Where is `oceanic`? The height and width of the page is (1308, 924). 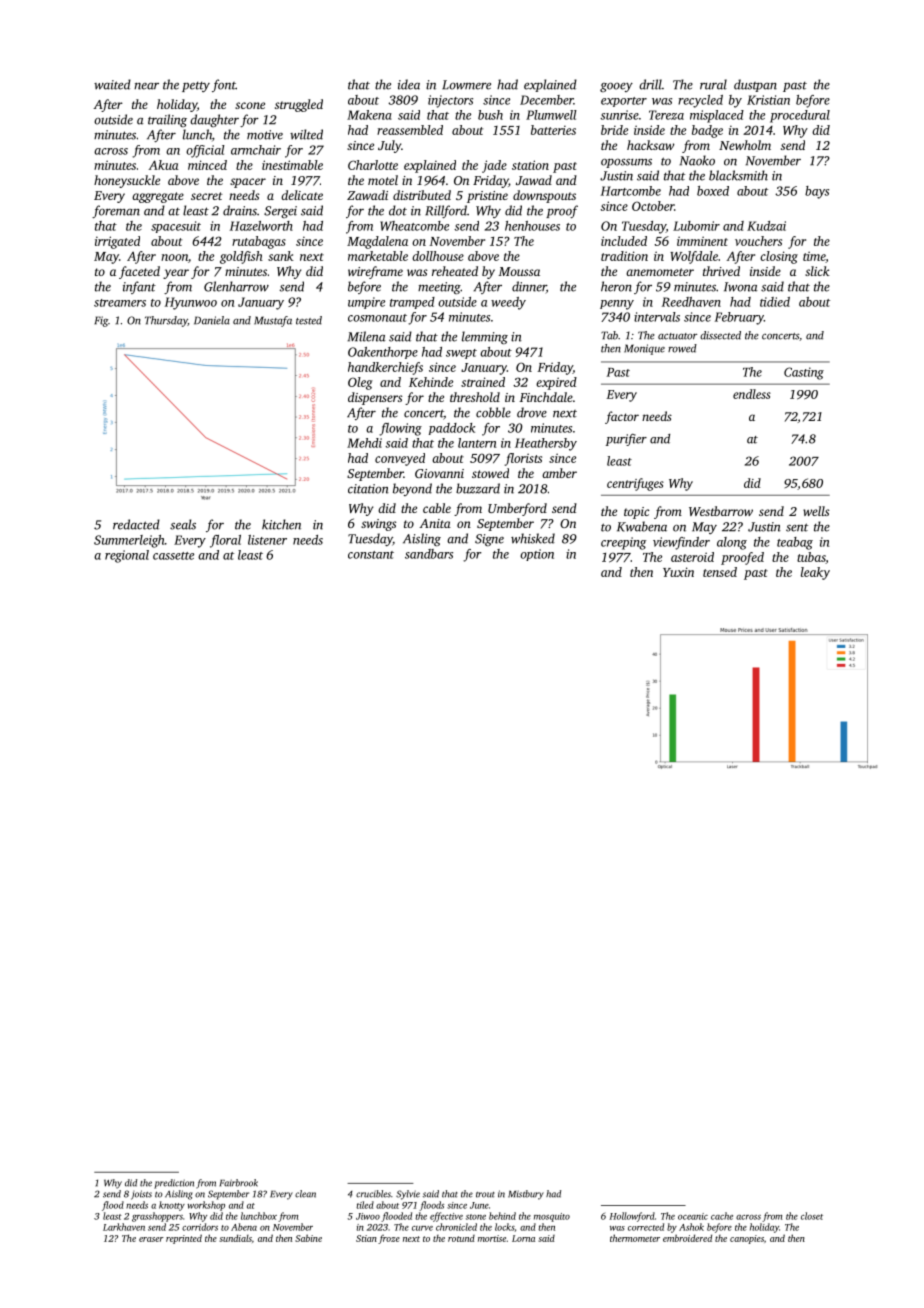 oceanic is located at coordinates (693, 1216).
